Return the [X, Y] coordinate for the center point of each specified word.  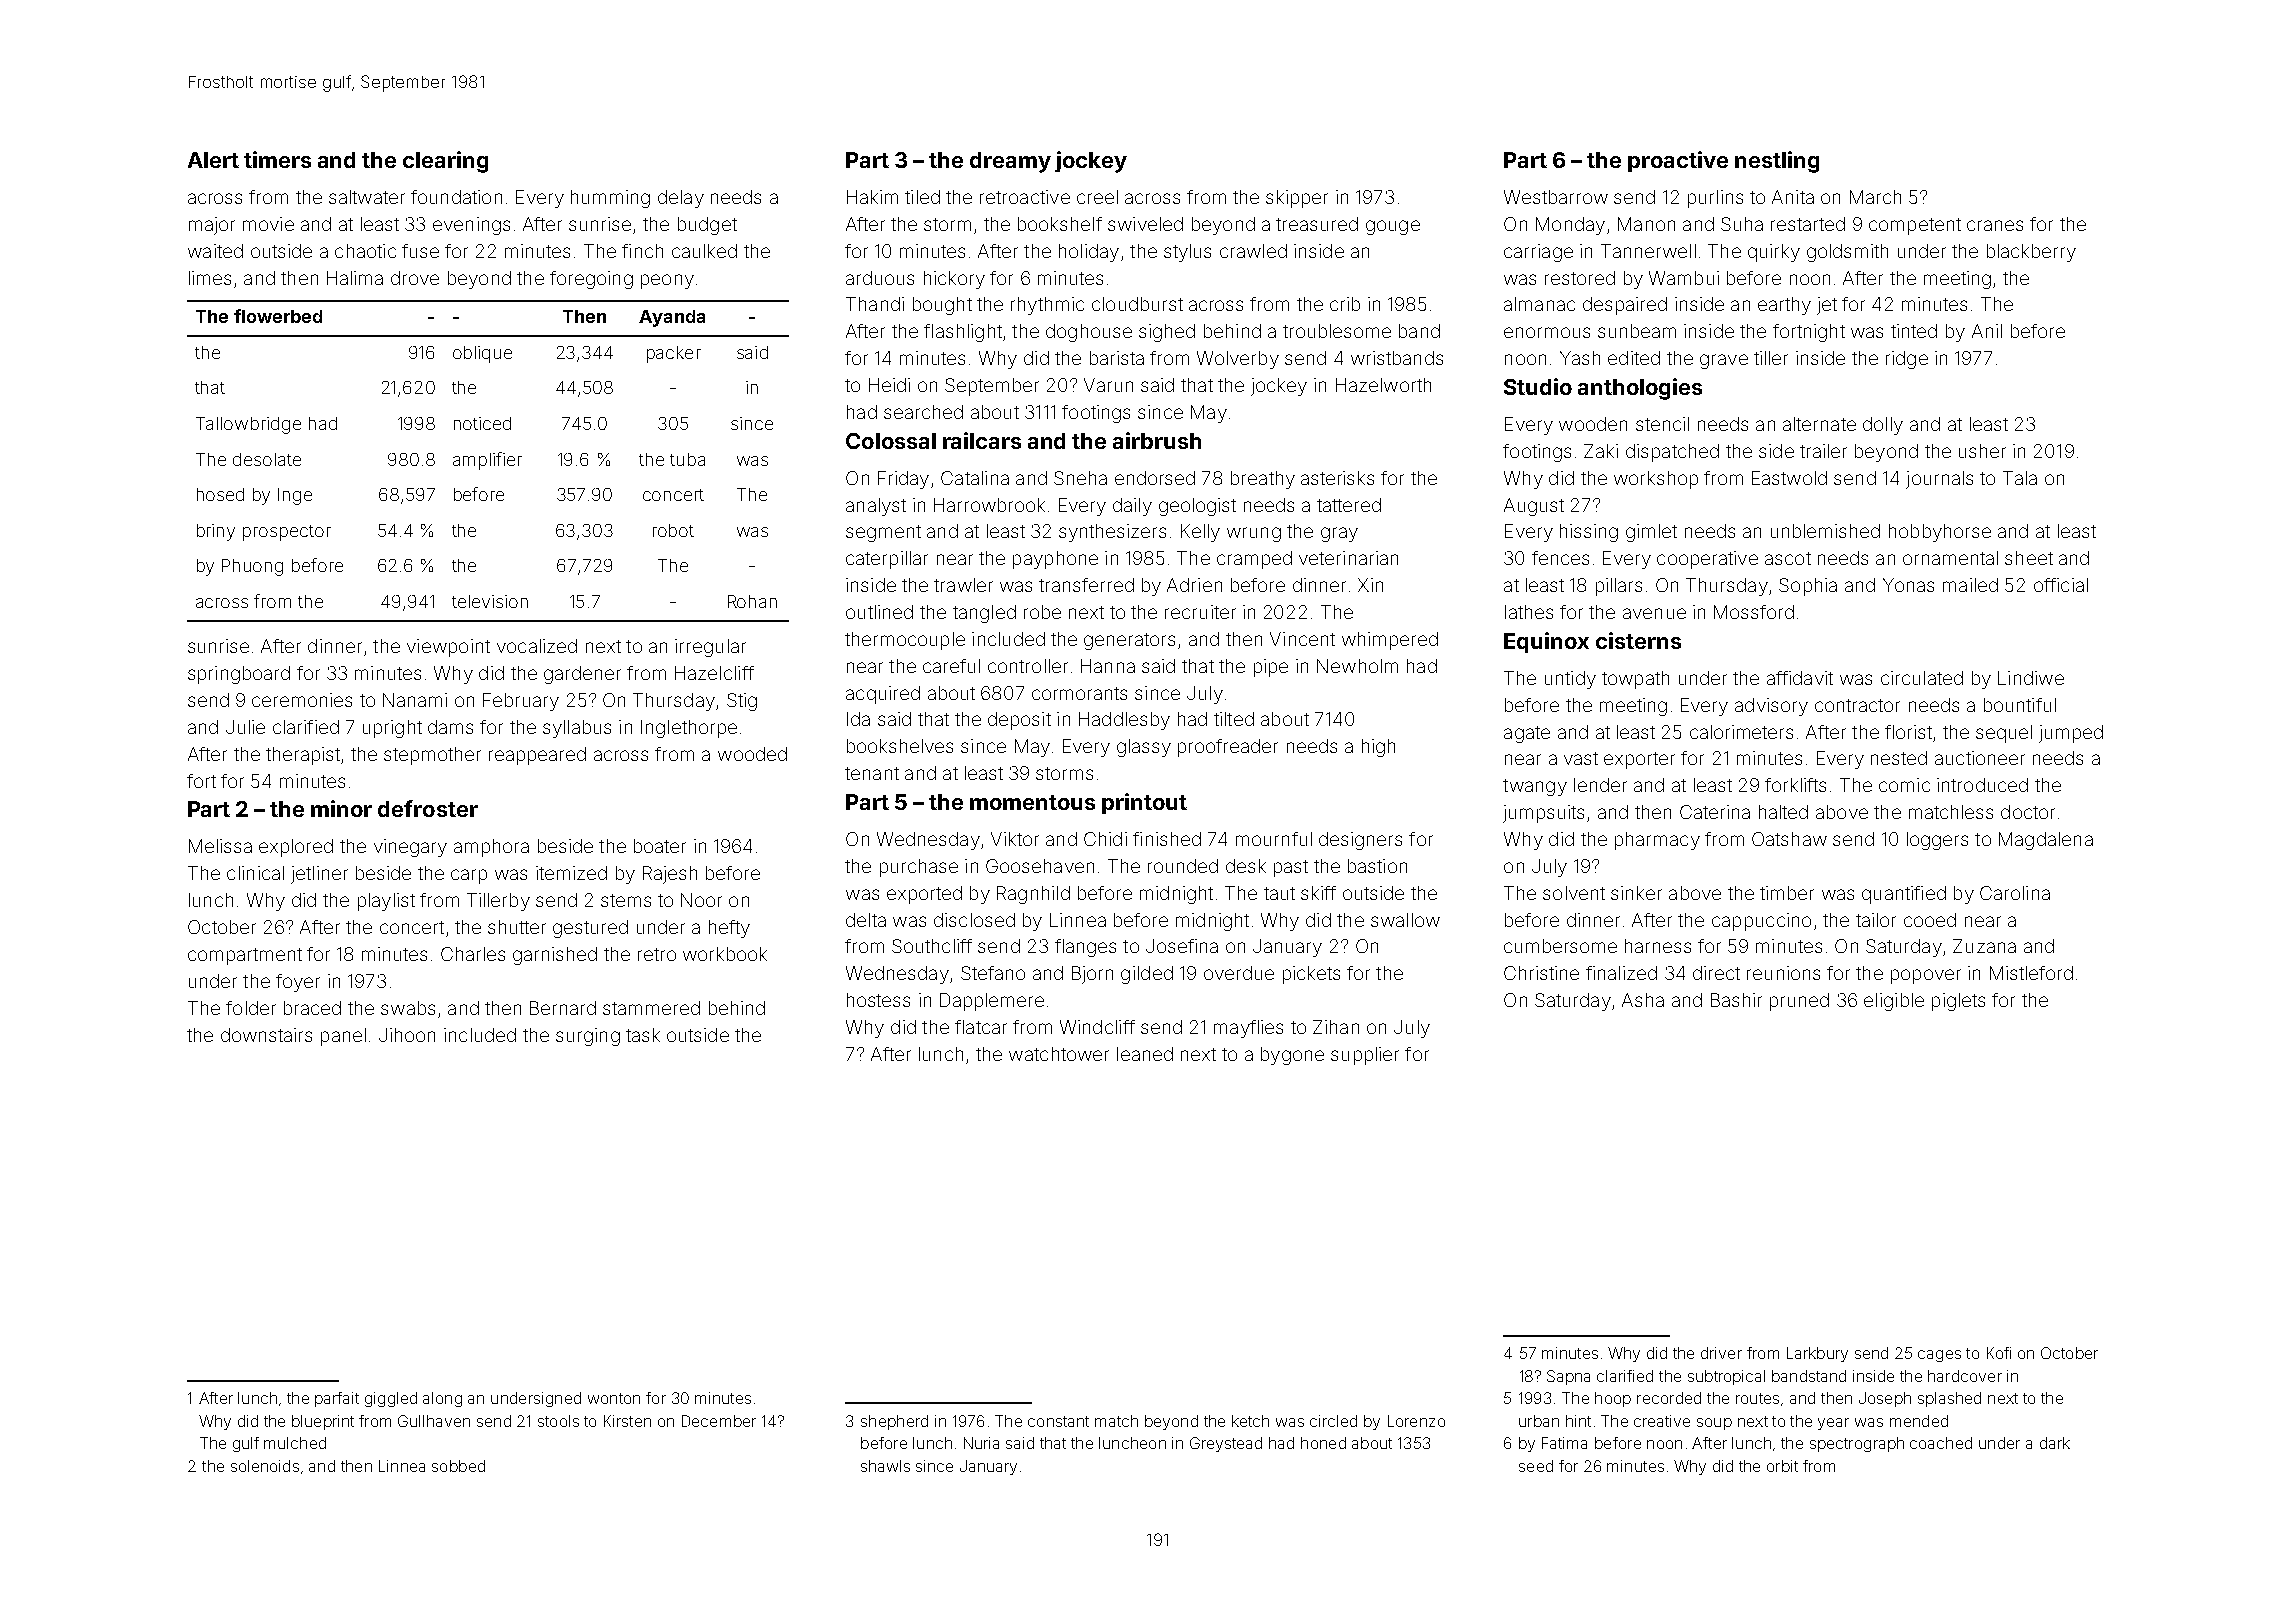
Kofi [1999, 1353]
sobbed [458, 1466]
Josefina [1182, 946]
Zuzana [1984, 946]
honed [1323, 1443]
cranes [1995, 225]
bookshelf [1060, 224]
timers [277, 159]
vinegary [410, 848]
